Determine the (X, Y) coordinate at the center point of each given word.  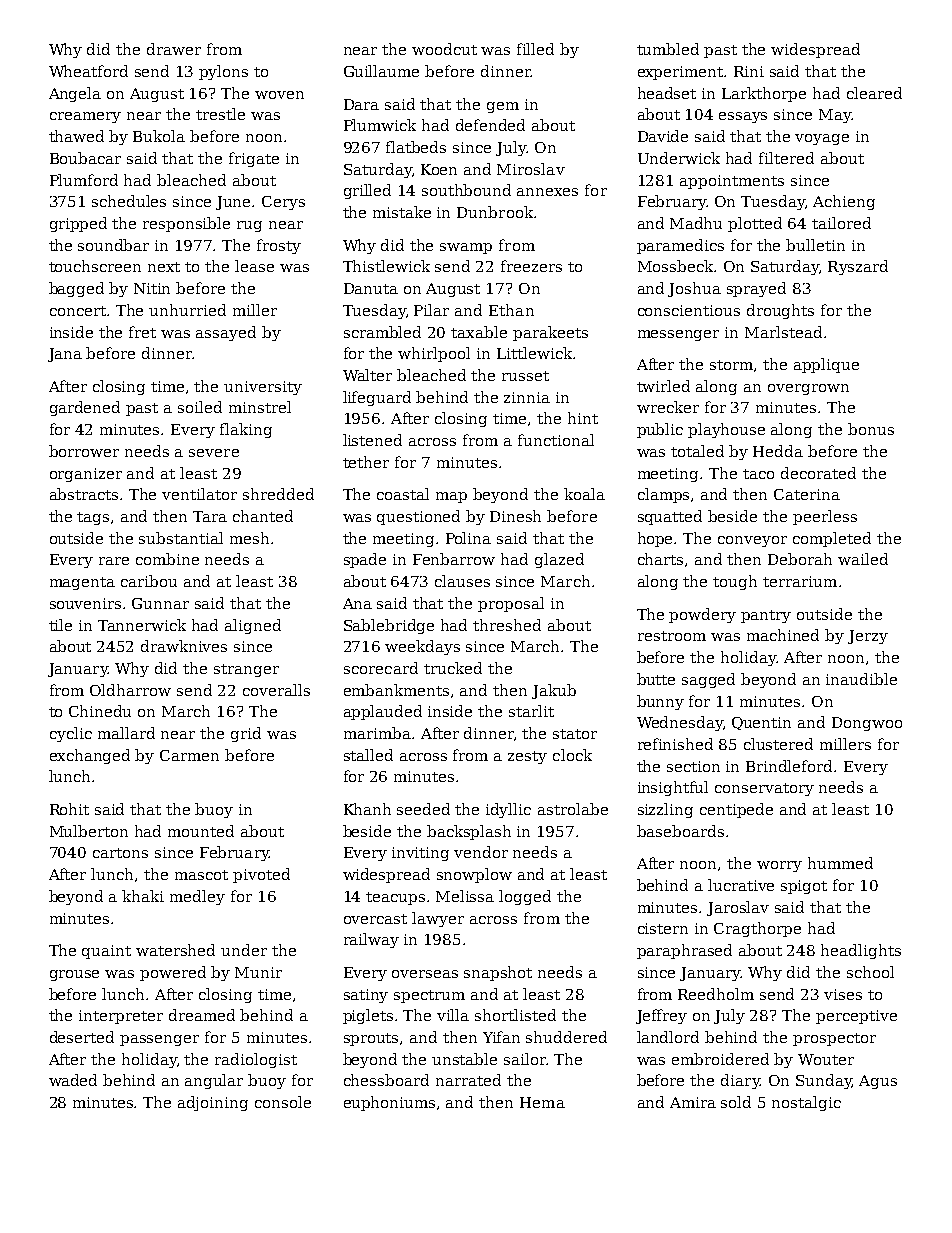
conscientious (689, 310)
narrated (468, 1080)
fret (142, 332)
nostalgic (806, 1103)
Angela (75, 94)
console (283, 1102)
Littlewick (534, 353)
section (693, 766)
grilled (367, 191)
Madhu (696, 223)
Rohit (69, 809)
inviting (420, 854)
